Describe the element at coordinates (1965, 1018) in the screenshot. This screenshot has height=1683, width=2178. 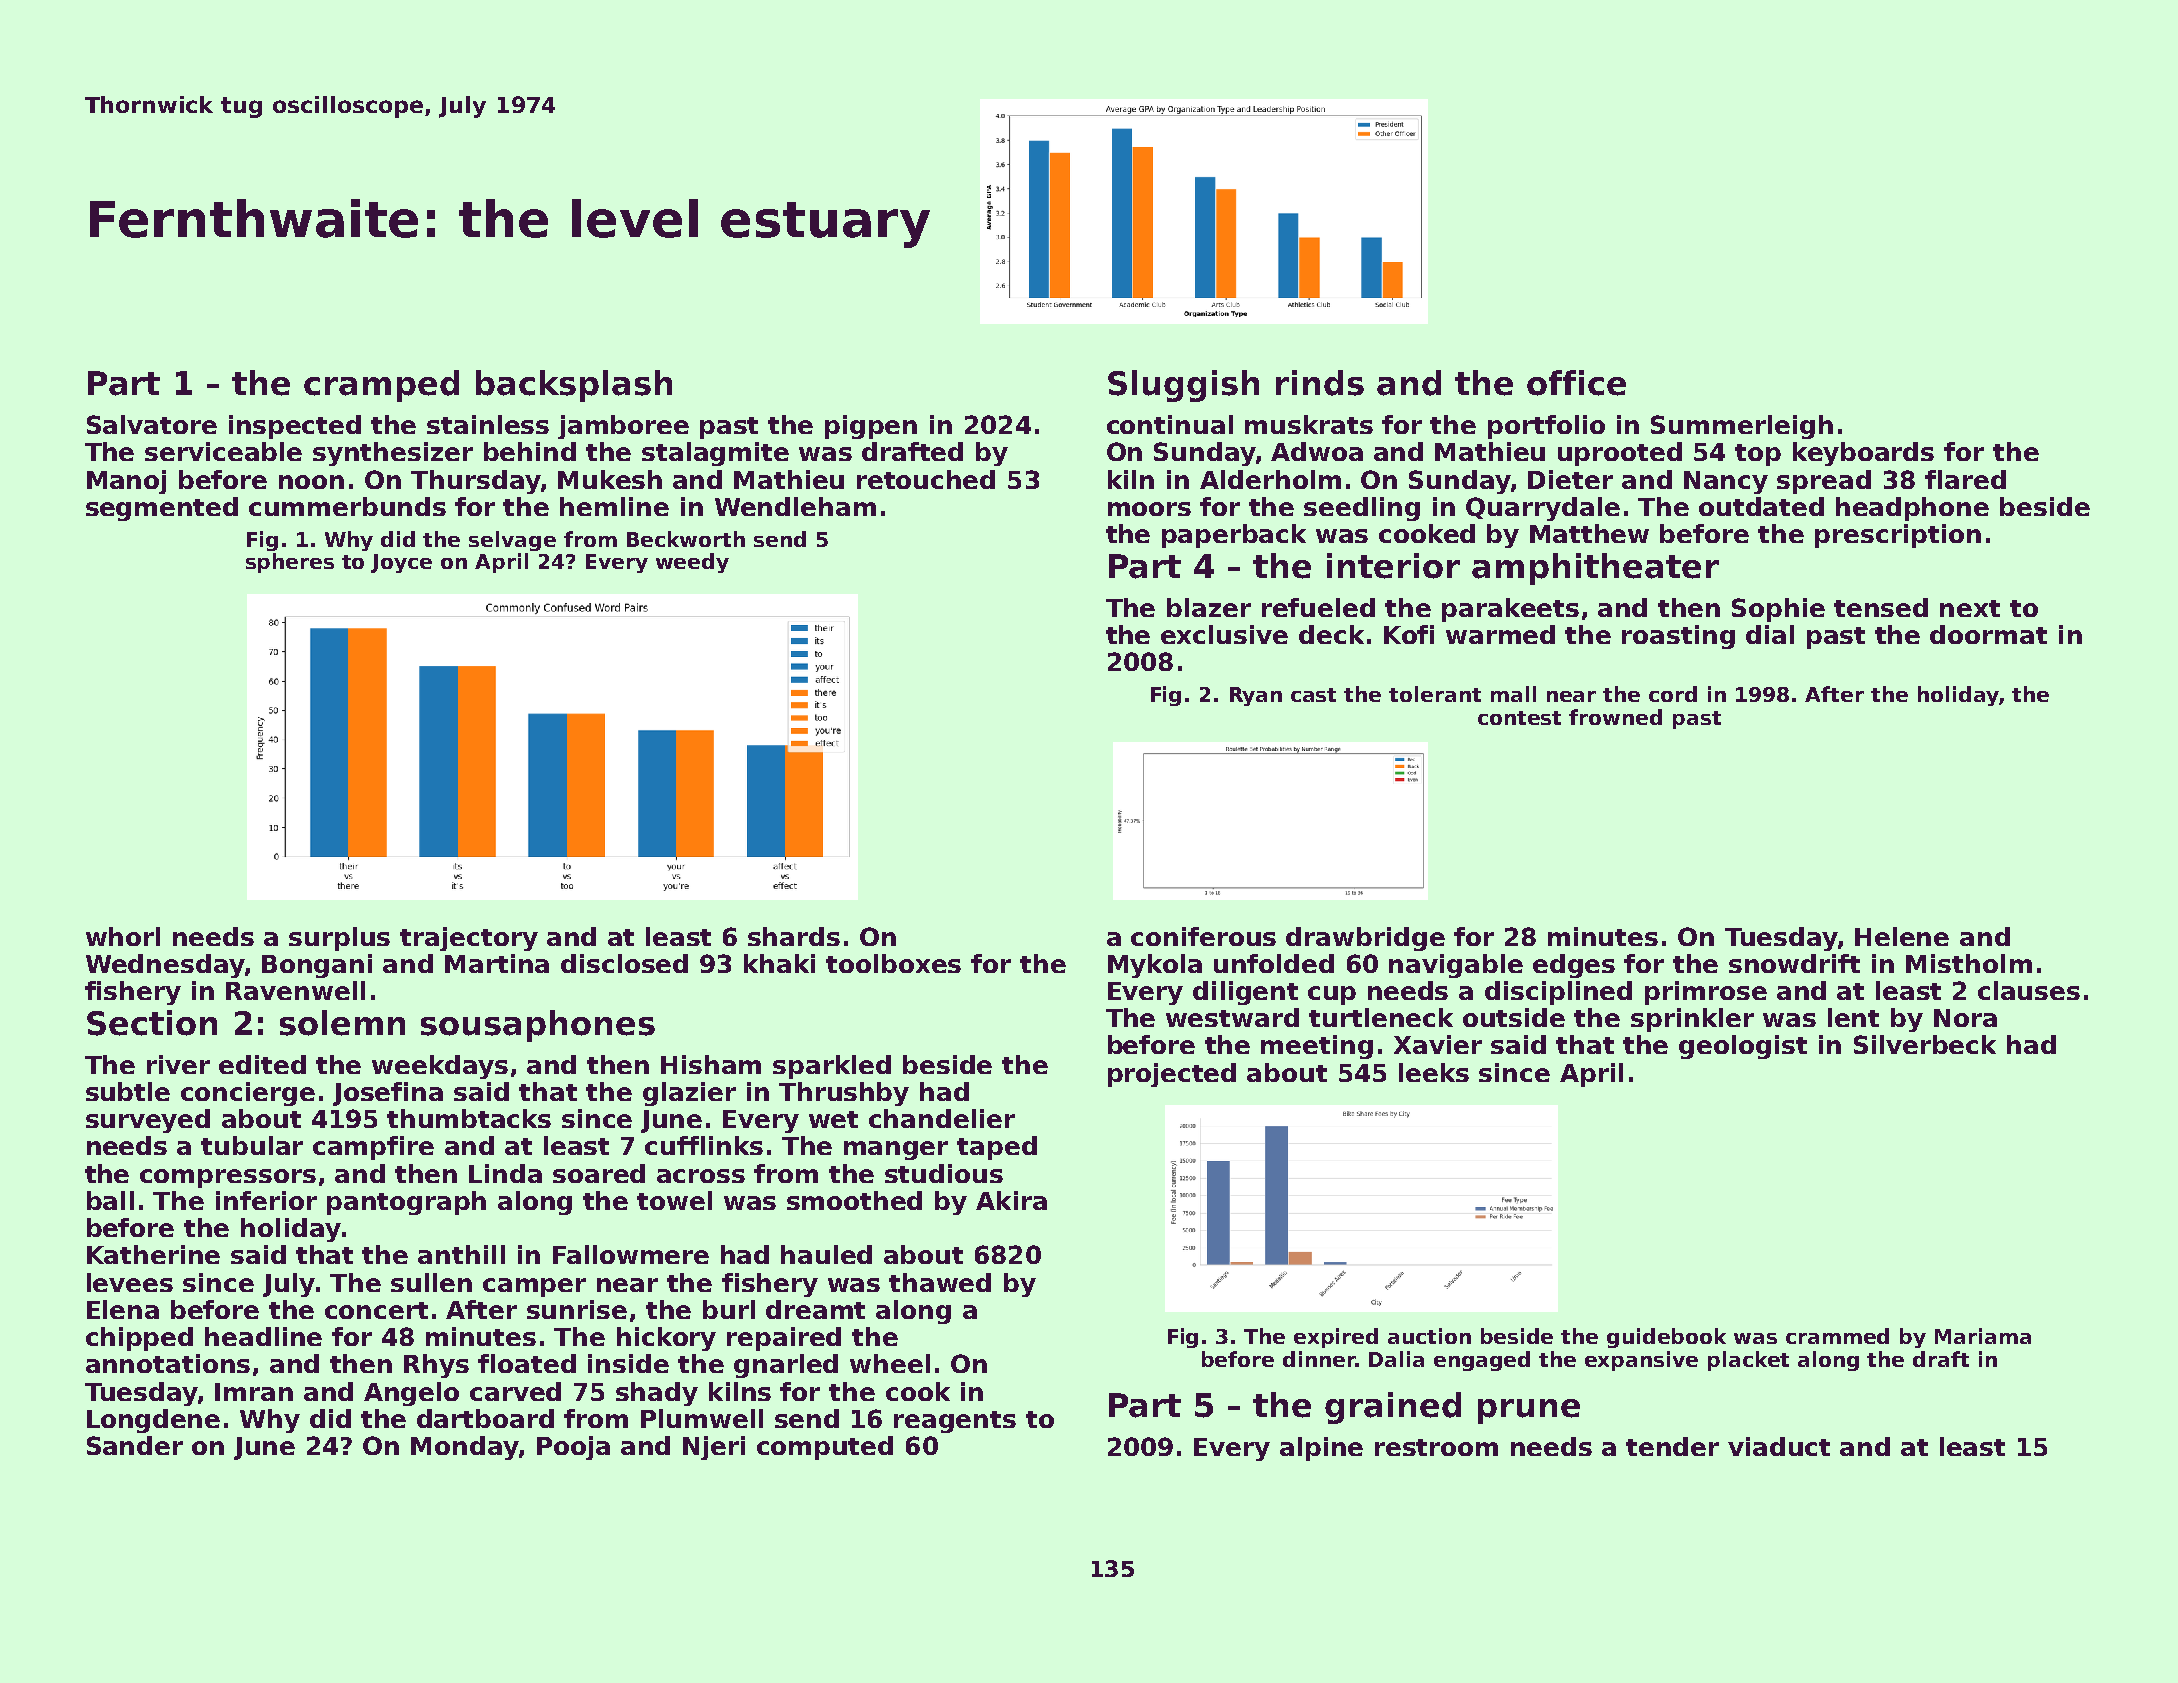
I see `Nora` at that location.
